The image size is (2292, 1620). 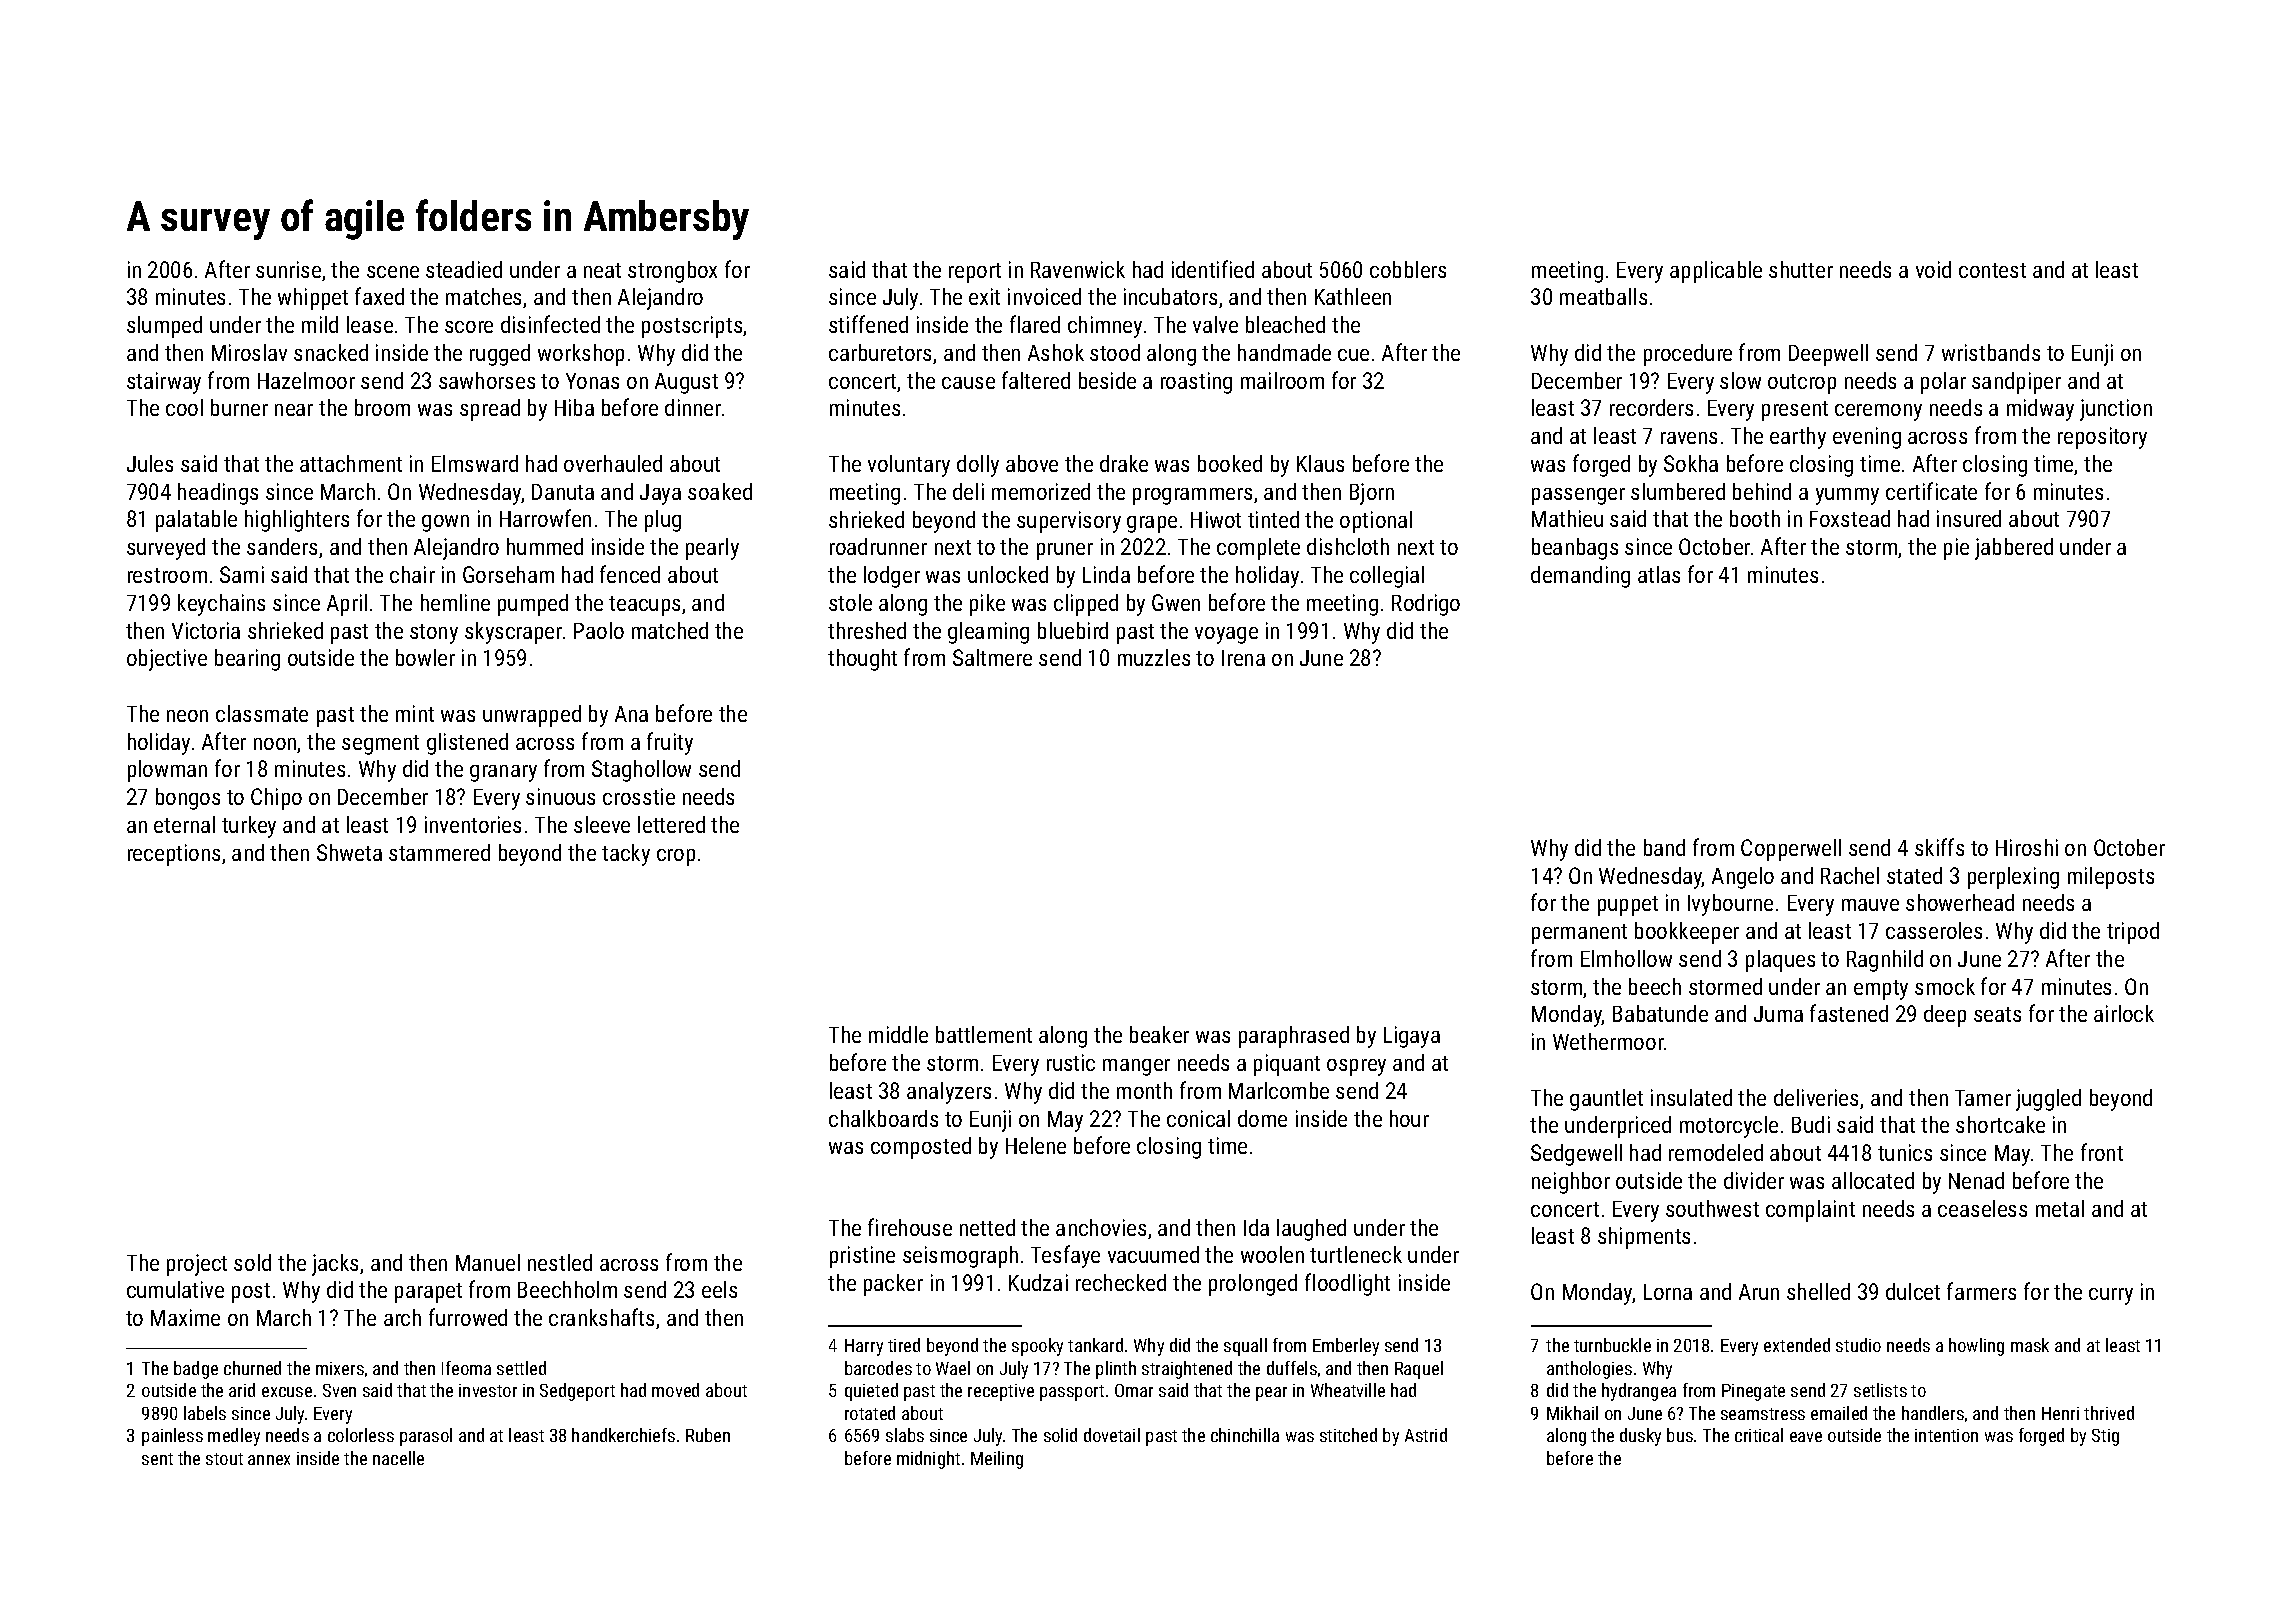 What do you see at coordinates (2133, 933) in the screenshot?
I see `tripod` at bounding box center [2133, 933].
